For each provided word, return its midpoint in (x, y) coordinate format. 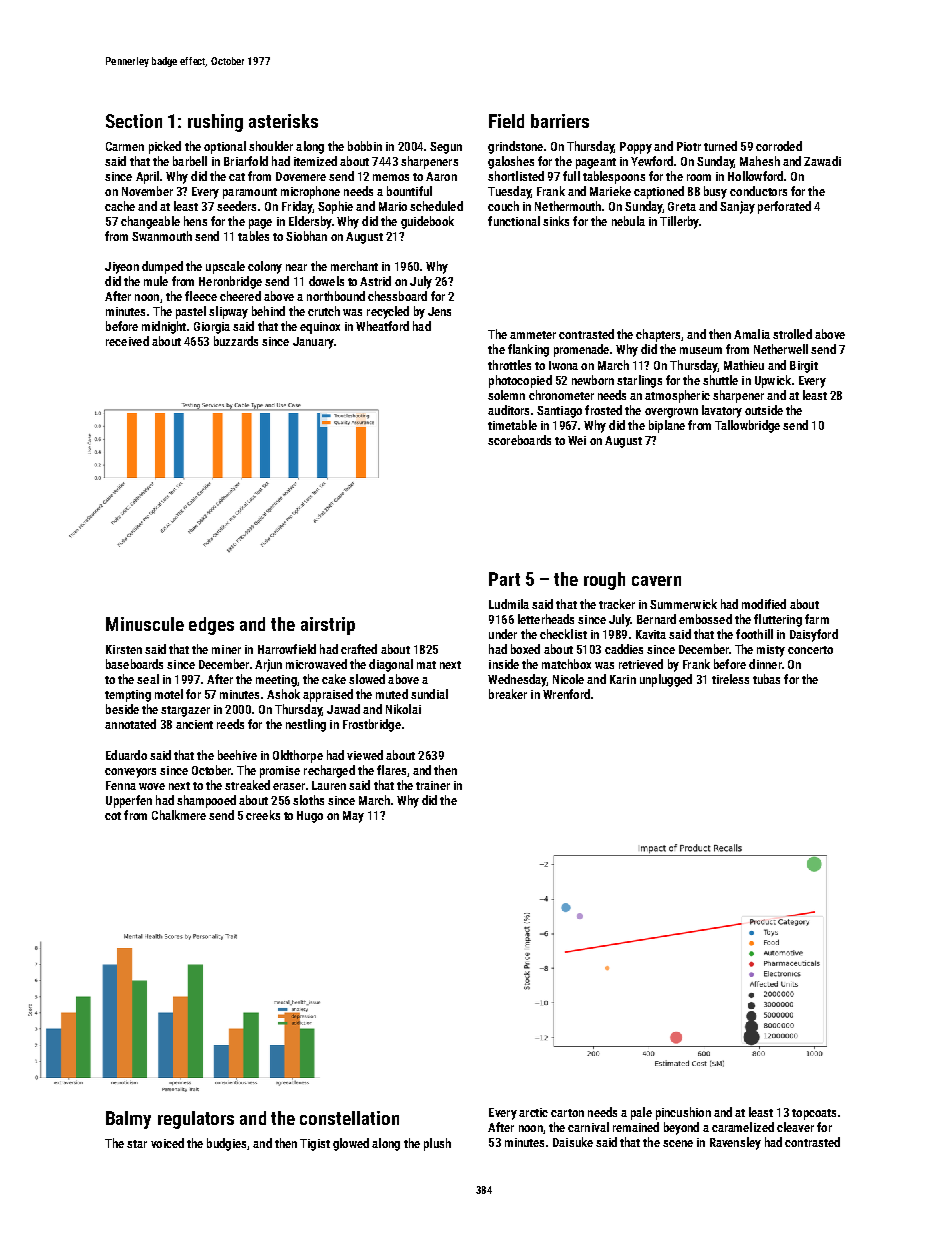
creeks (263, 815)
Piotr (689, 146)
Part (504, 579)
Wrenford (566, 694)
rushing (215, 123)
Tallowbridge (747, 426)
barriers (560, 121)
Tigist (315, 1145)
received (127, 341)
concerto (810, 650)
